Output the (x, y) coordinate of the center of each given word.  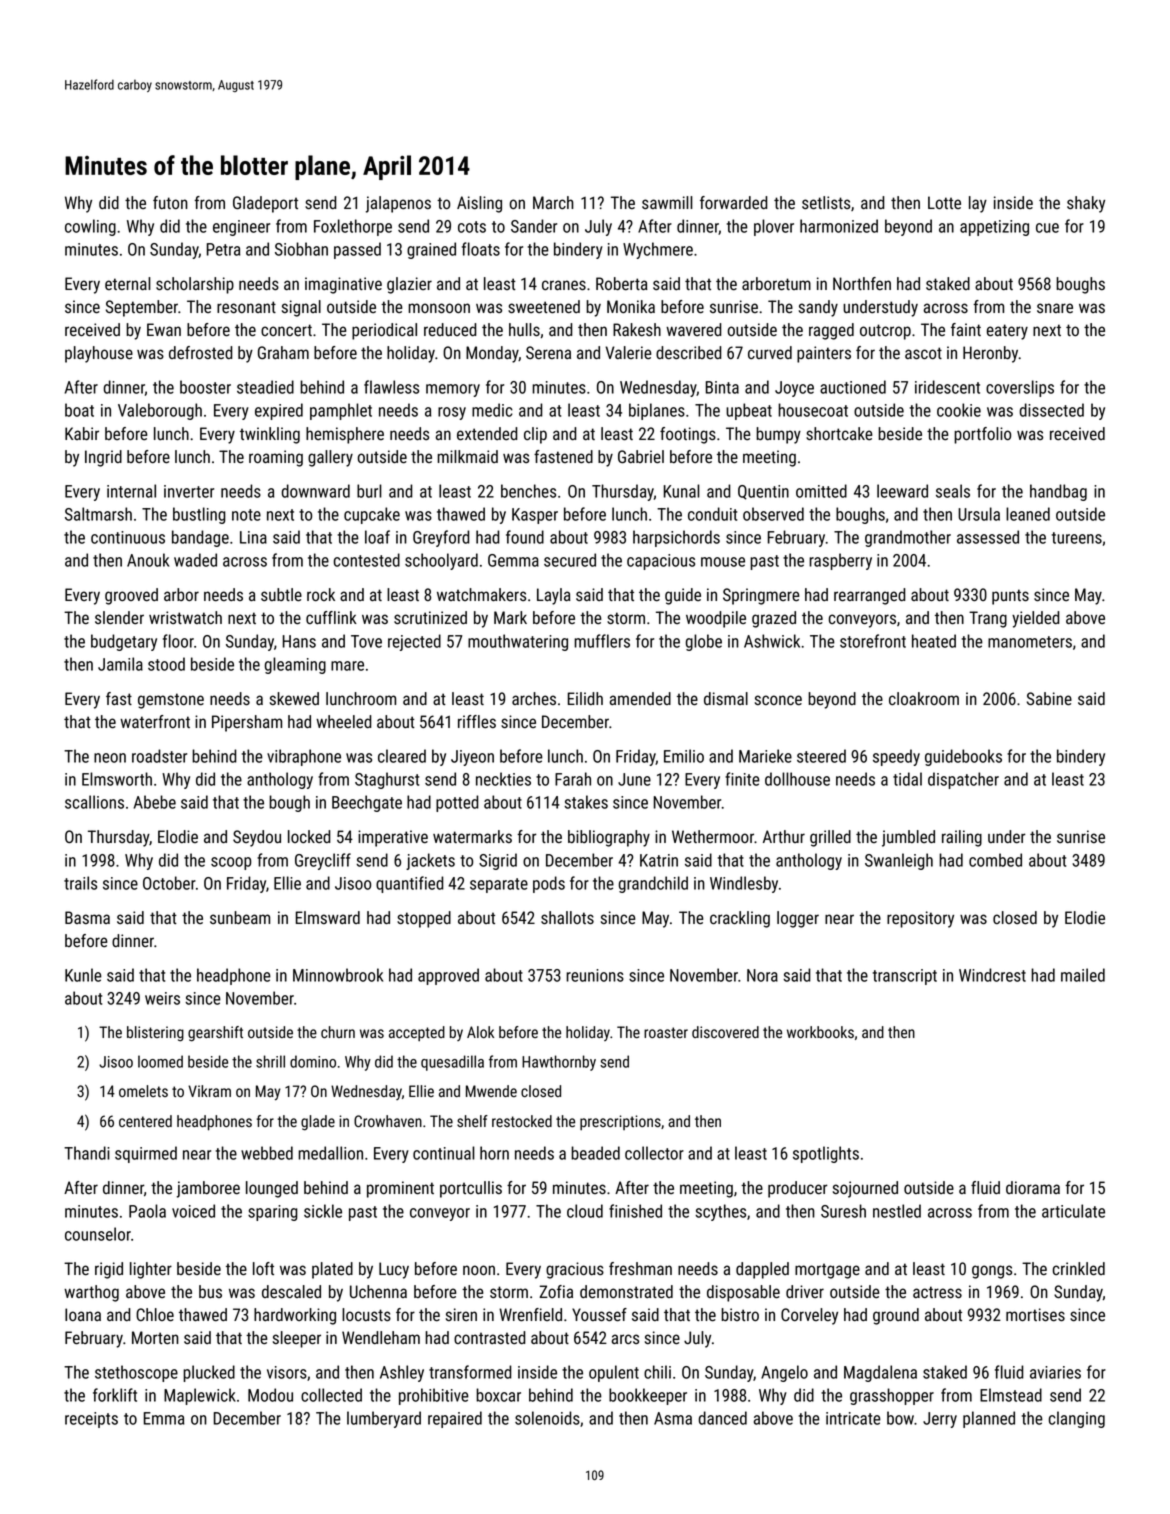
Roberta (622, 283)
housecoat (813, 410)
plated (332, 1270)
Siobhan (301, 249)
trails (80, 883)
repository (920, 919)
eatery (1007, 332)
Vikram (209, 1091)
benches (528, 491)
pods (549, 884)
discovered (725, 1032)
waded (195, 560)
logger (798, 919)
